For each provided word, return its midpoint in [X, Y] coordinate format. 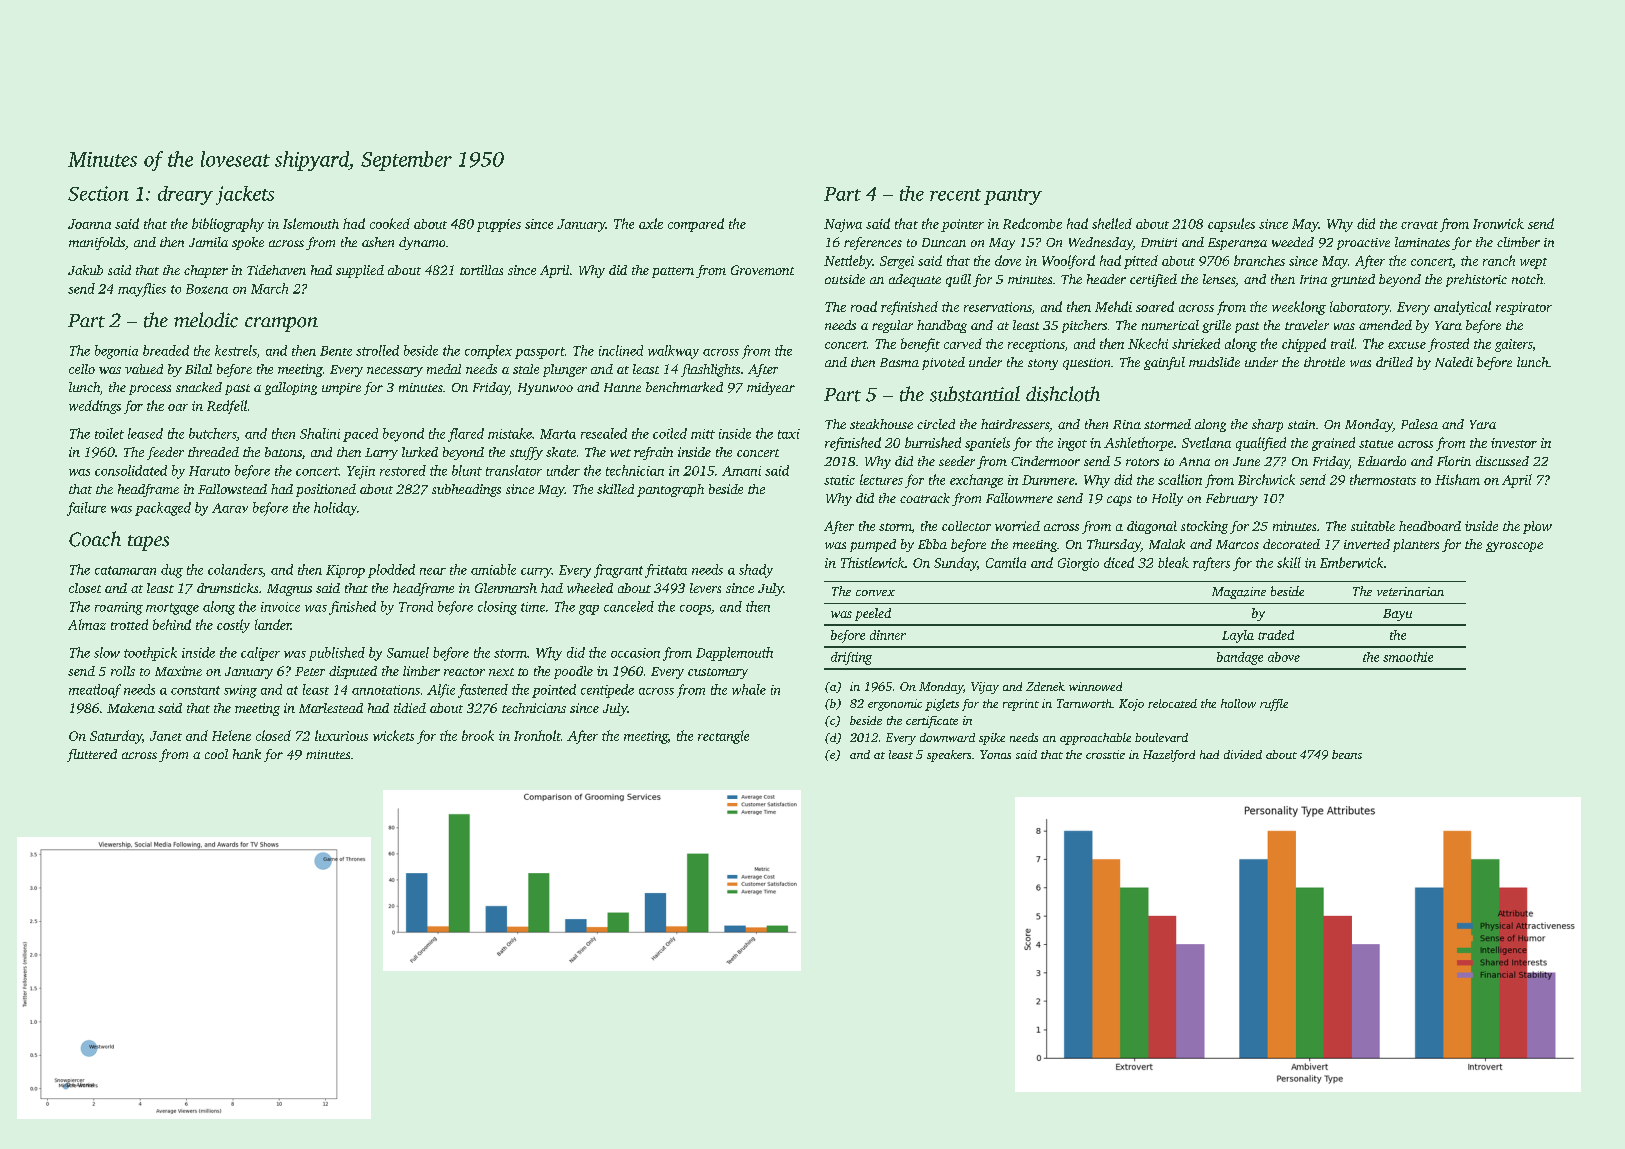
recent [955, 195]
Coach [95, 539]
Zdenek [1045, 686]
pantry [1013, 197]
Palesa [1419, 424]
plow [1537, 527]
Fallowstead [232, 489]
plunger [565, 370]
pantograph [670, 490]
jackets [245, 195]
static [839, 480]
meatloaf [95, 691]
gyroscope [1514, 547]
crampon [281, 324]
